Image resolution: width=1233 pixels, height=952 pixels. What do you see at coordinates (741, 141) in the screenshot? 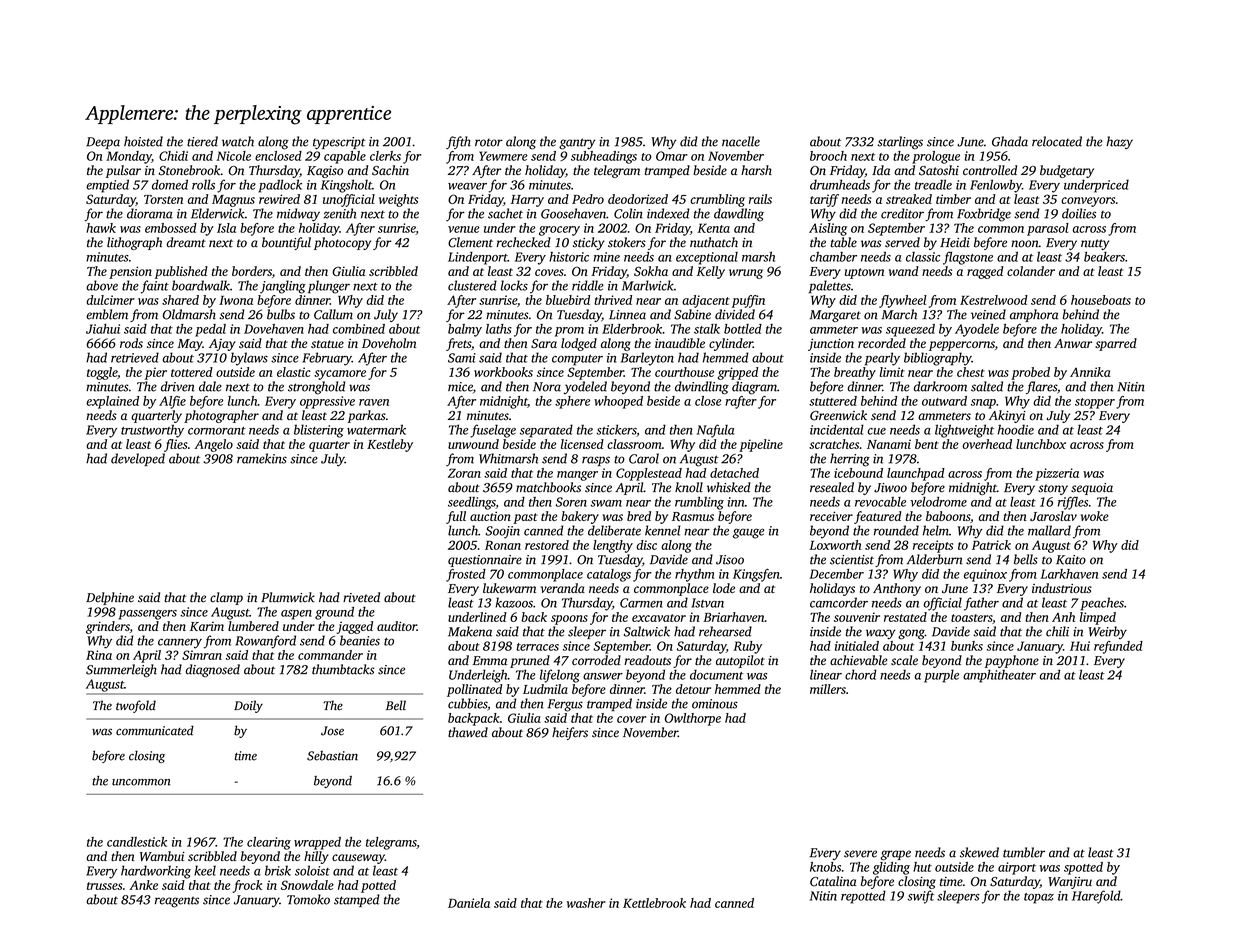
I see `nacelle` at bounding box center [741, 141].
